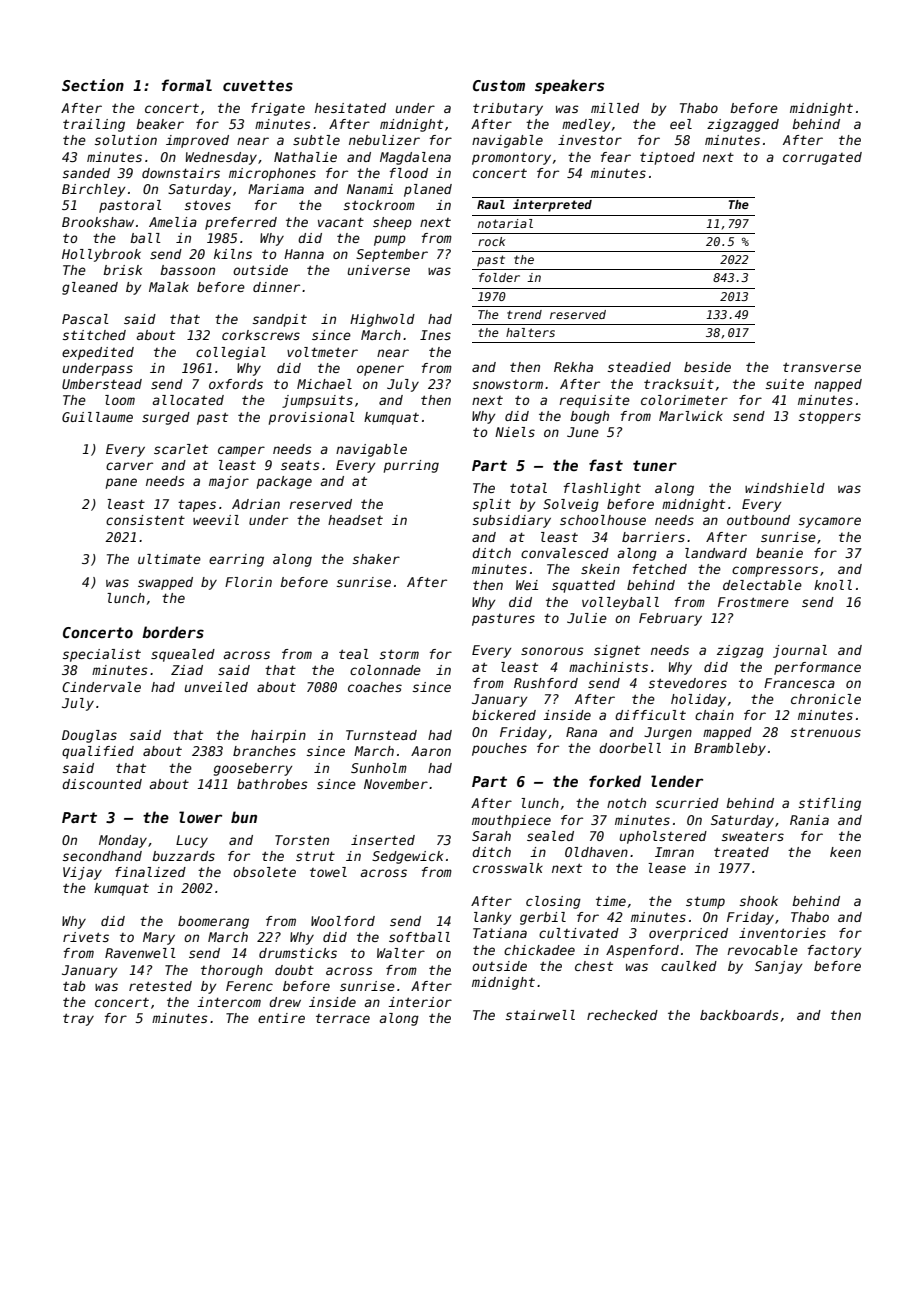 The height and width of the screenshot is (1308, 924). What do you see at coordinates (596, 852) in the screenshot?
I see `Oldhaven` at bounding box center [596, 852].
